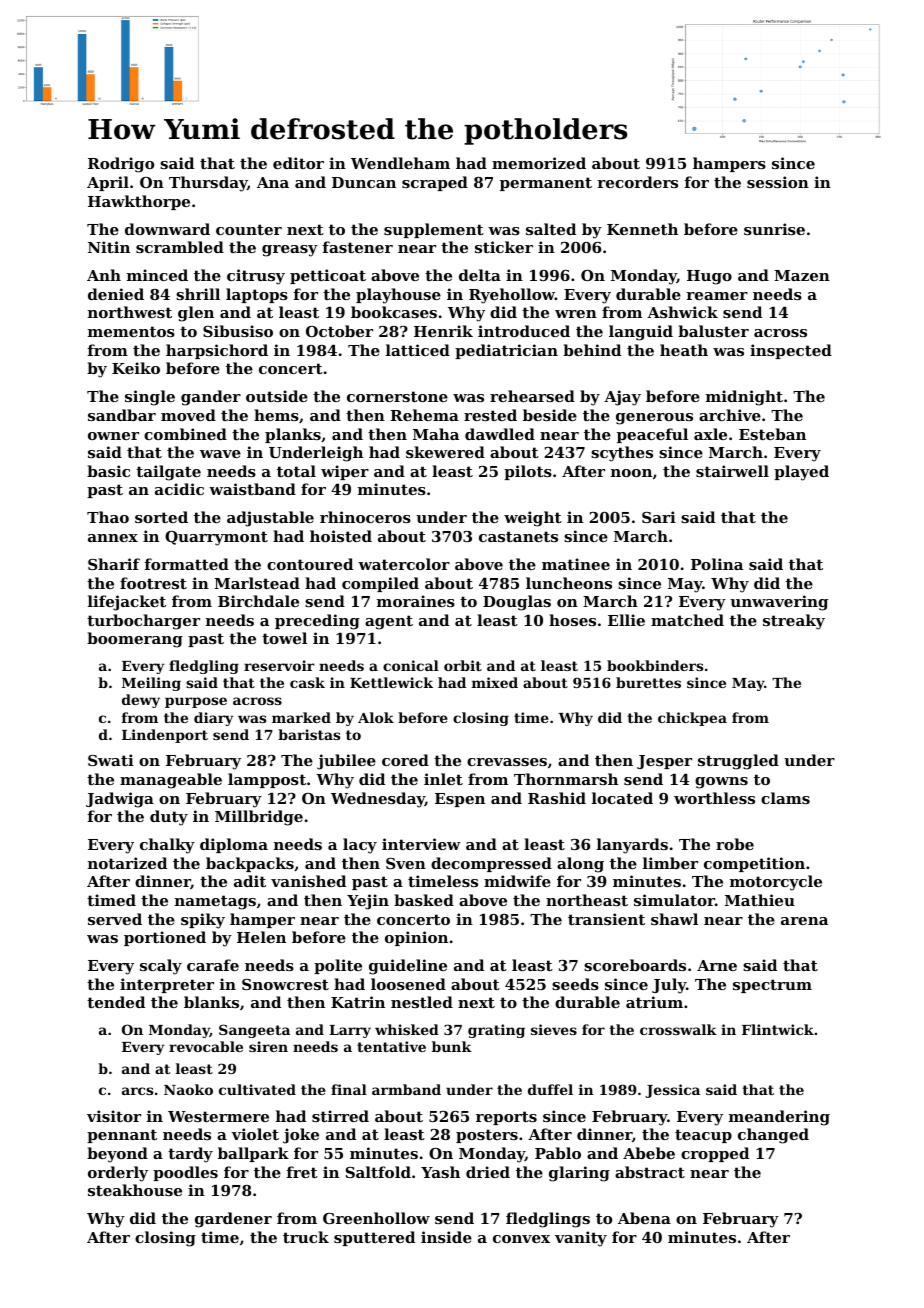 This document has width=924, height=1308. I want to click on tended, so click(116, 1002).
